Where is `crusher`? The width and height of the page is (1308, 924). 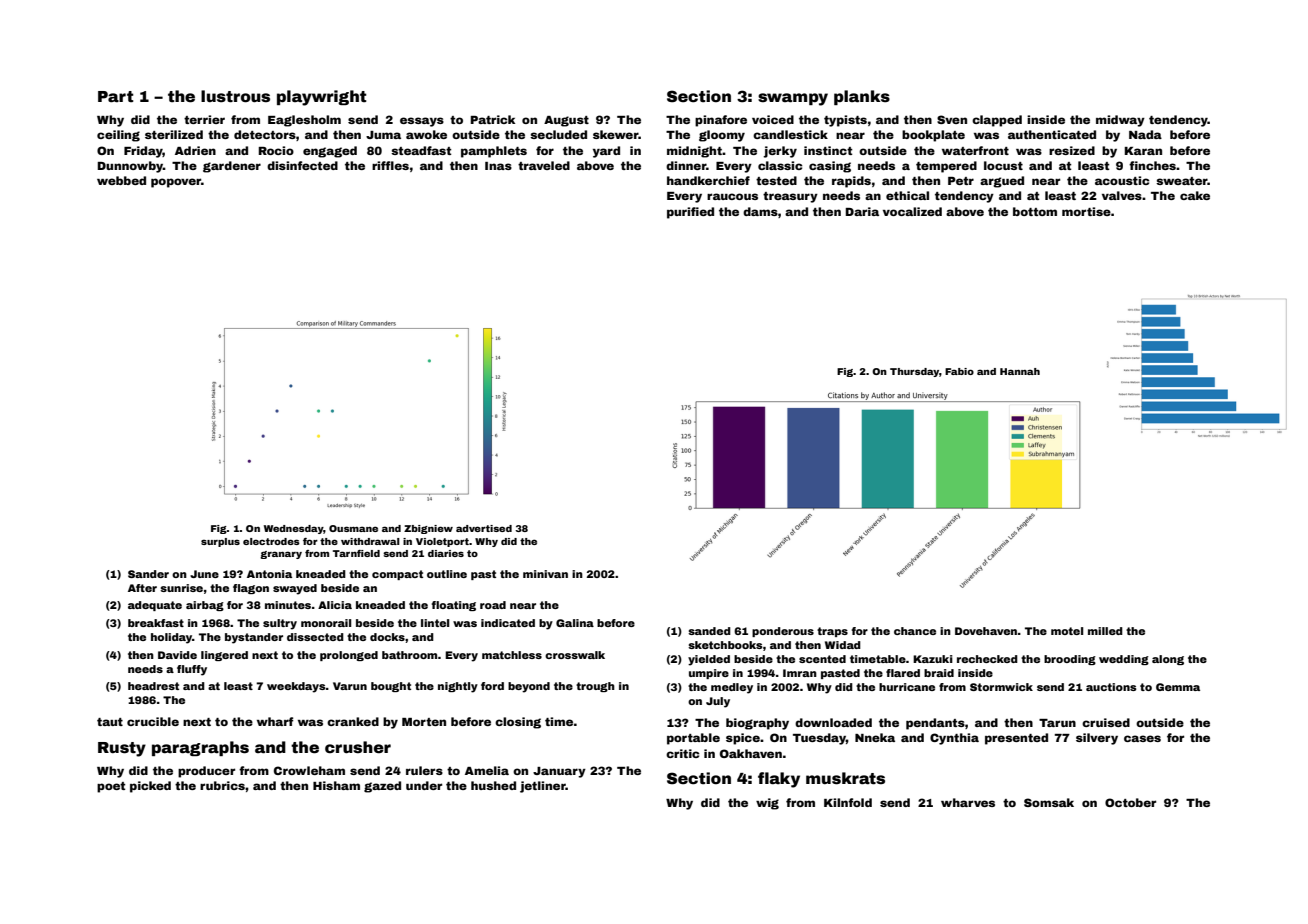 crusher is located at coordinates (358, 747).
